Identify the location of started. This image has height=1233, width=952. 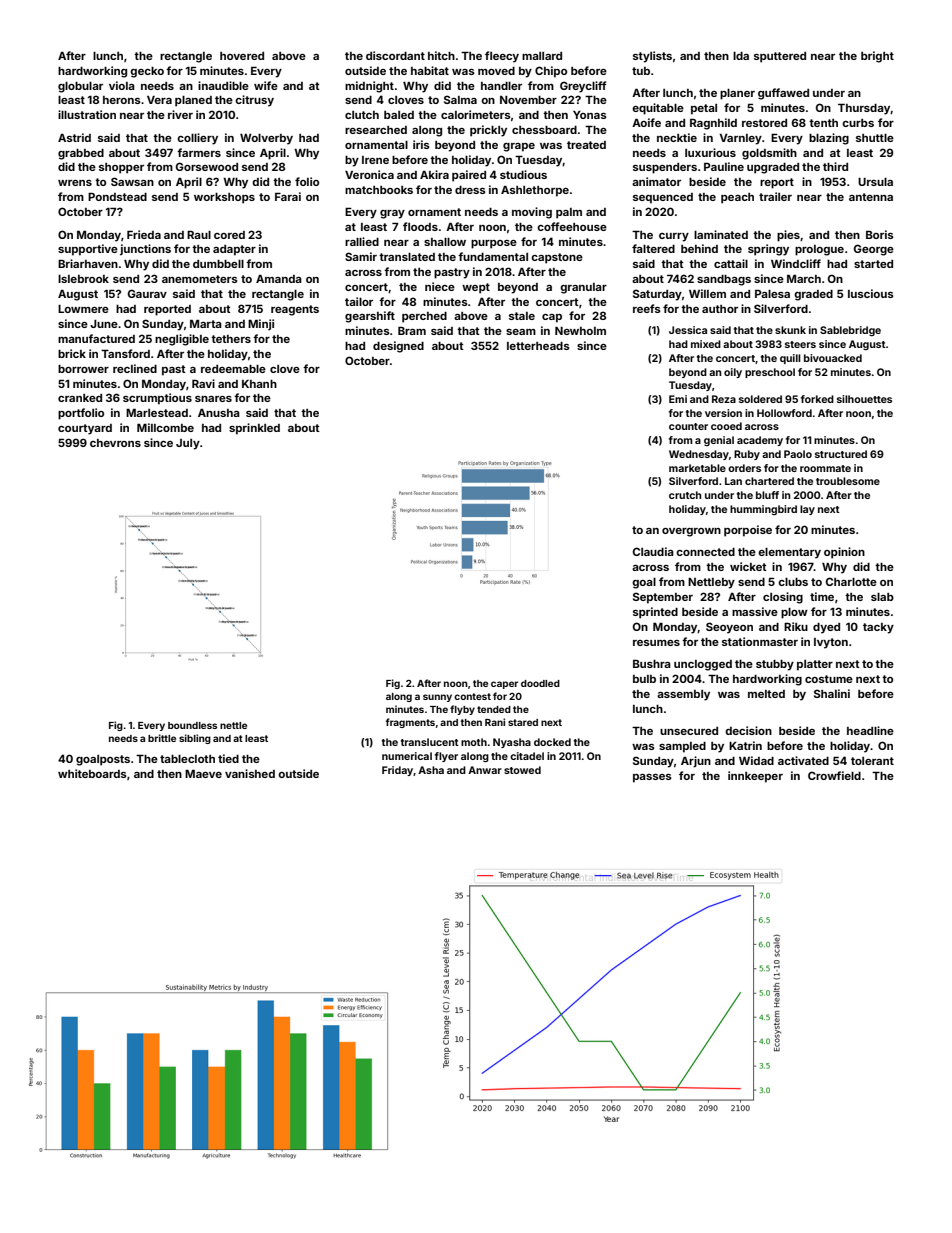
(873, 264).
